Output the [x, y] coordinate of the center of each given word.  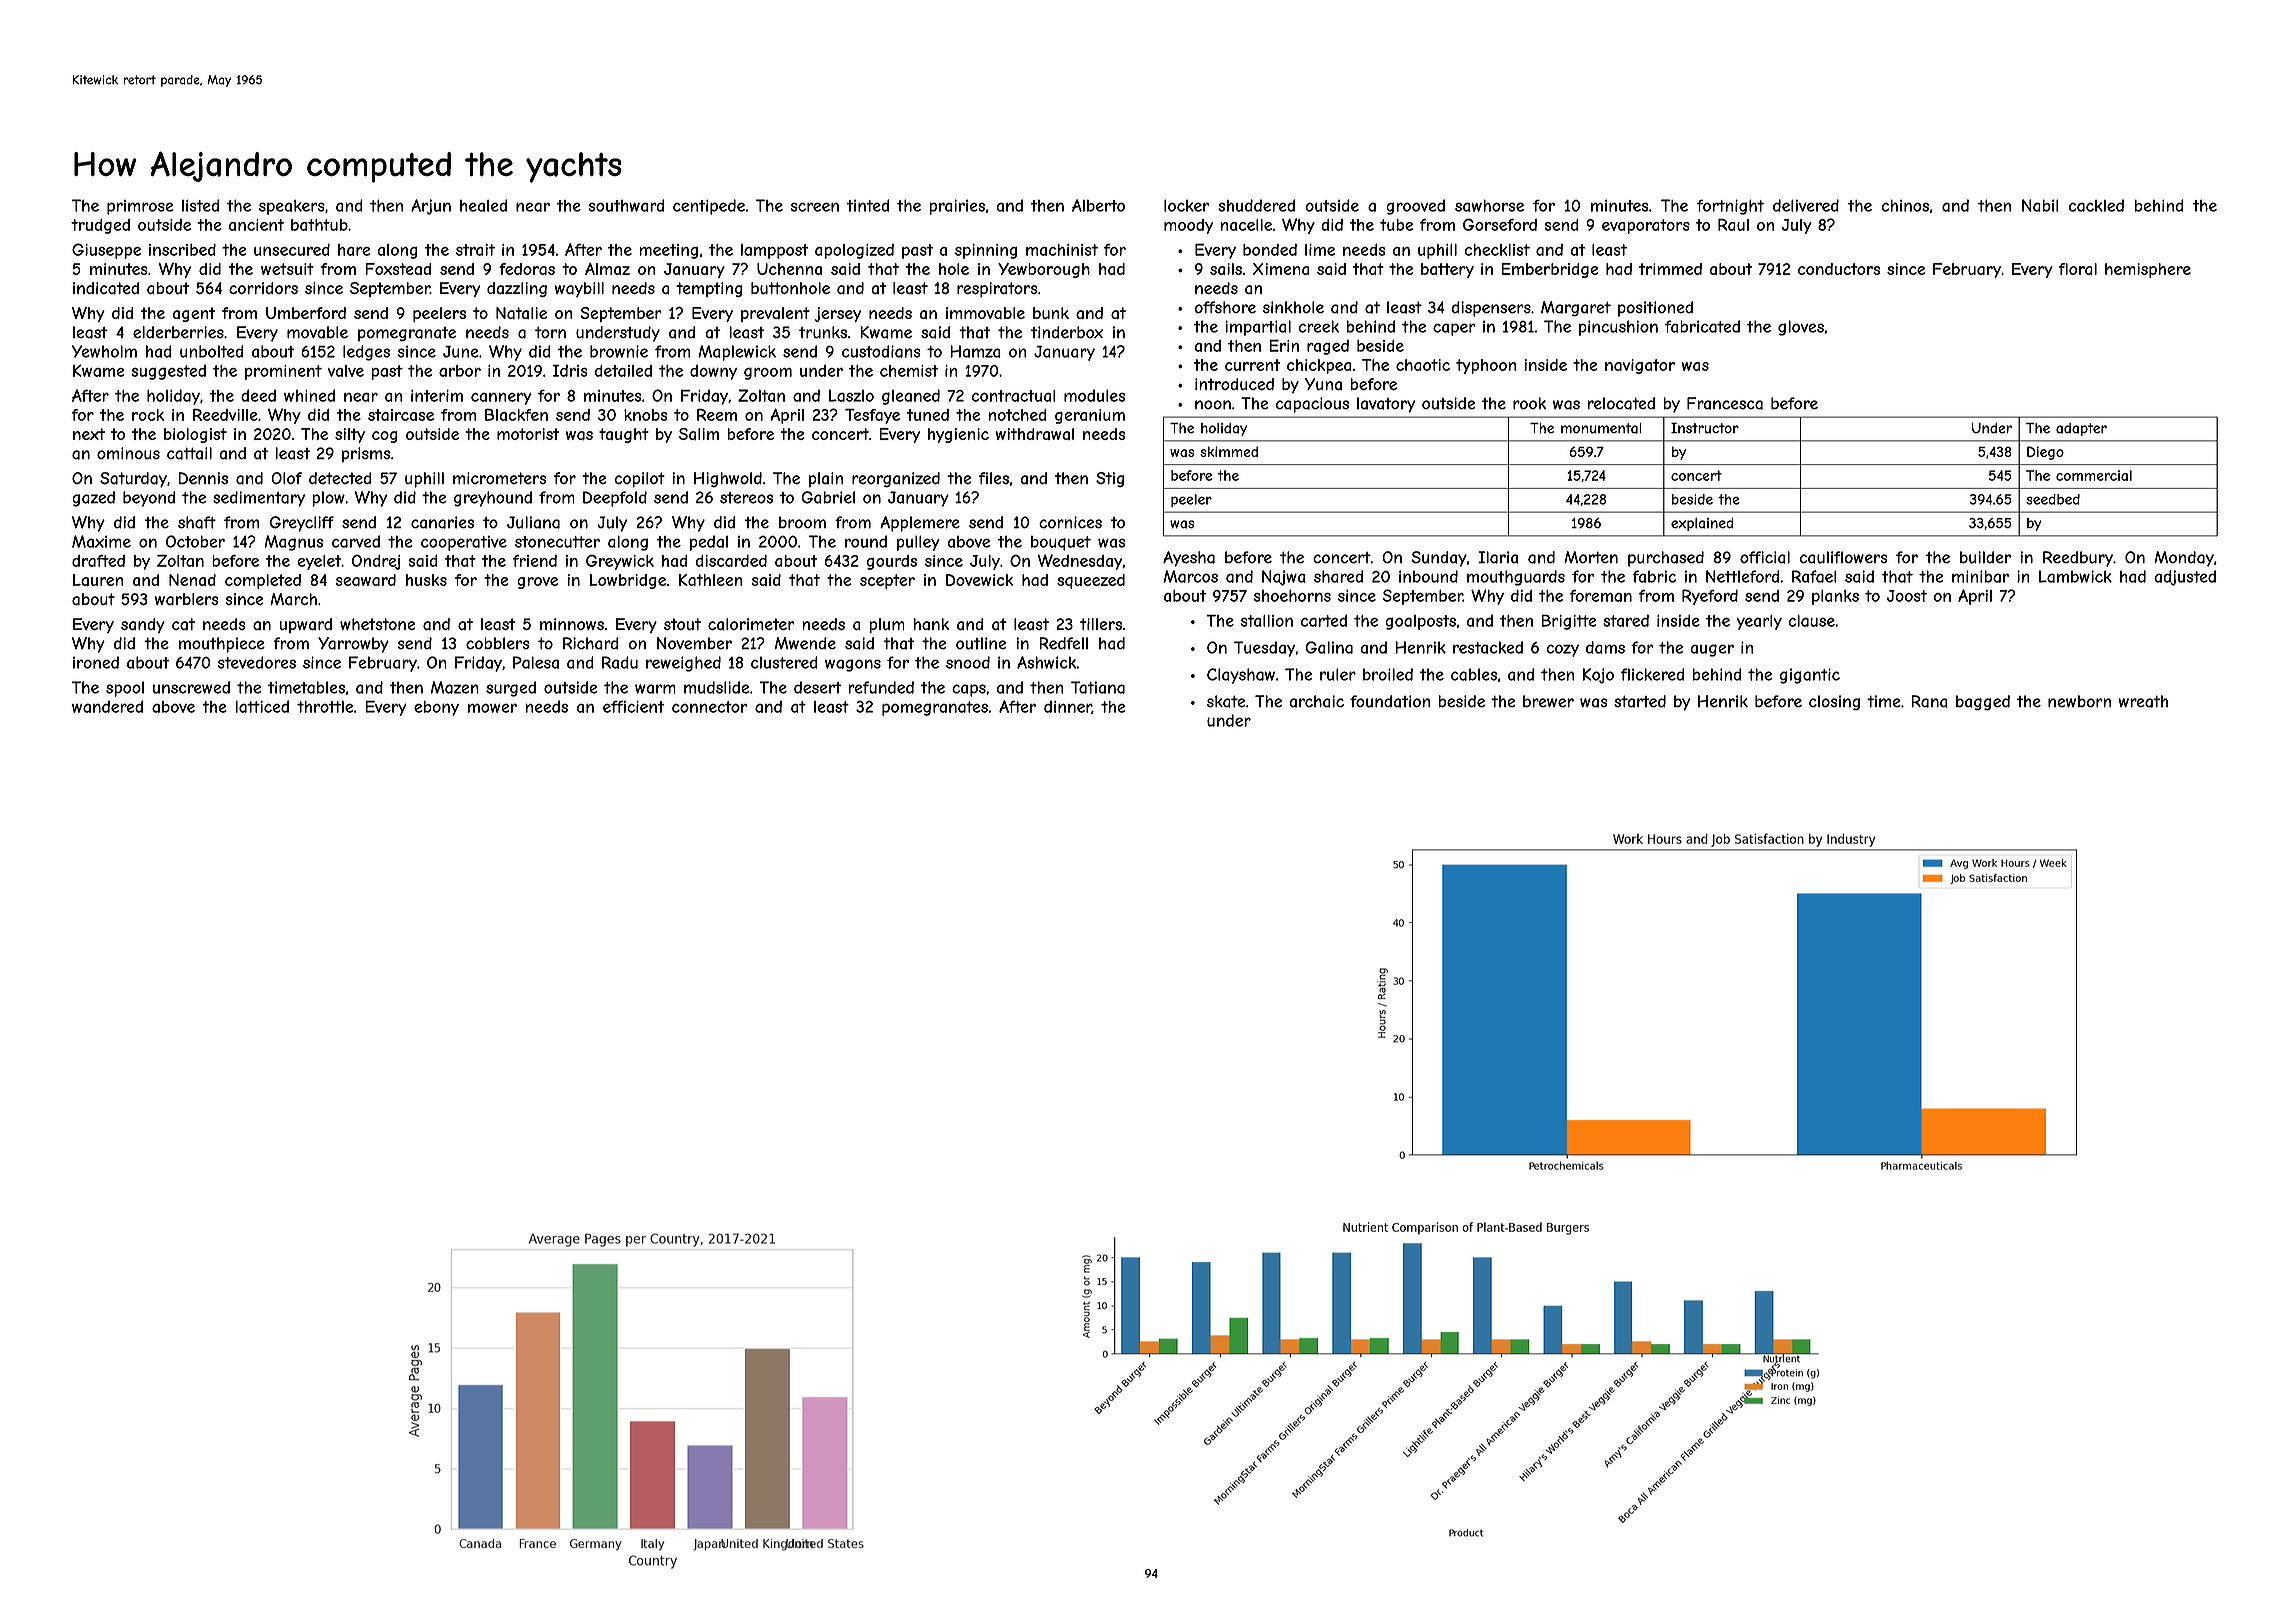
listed [201, 205]
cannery [501, 399]
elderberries [178, 332]
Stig [1110, 479]
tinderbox [1067, 332]
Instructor [1705, 428]
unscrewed [191, 687]
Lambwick [2075, 576]
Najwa [1283, 578]
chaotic [1423, 365]
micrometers [499, 478]
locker [1187, 205]
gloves [1801, 328]
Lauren [98, 580]
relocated [1621, 403]
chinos [1905, 205]
